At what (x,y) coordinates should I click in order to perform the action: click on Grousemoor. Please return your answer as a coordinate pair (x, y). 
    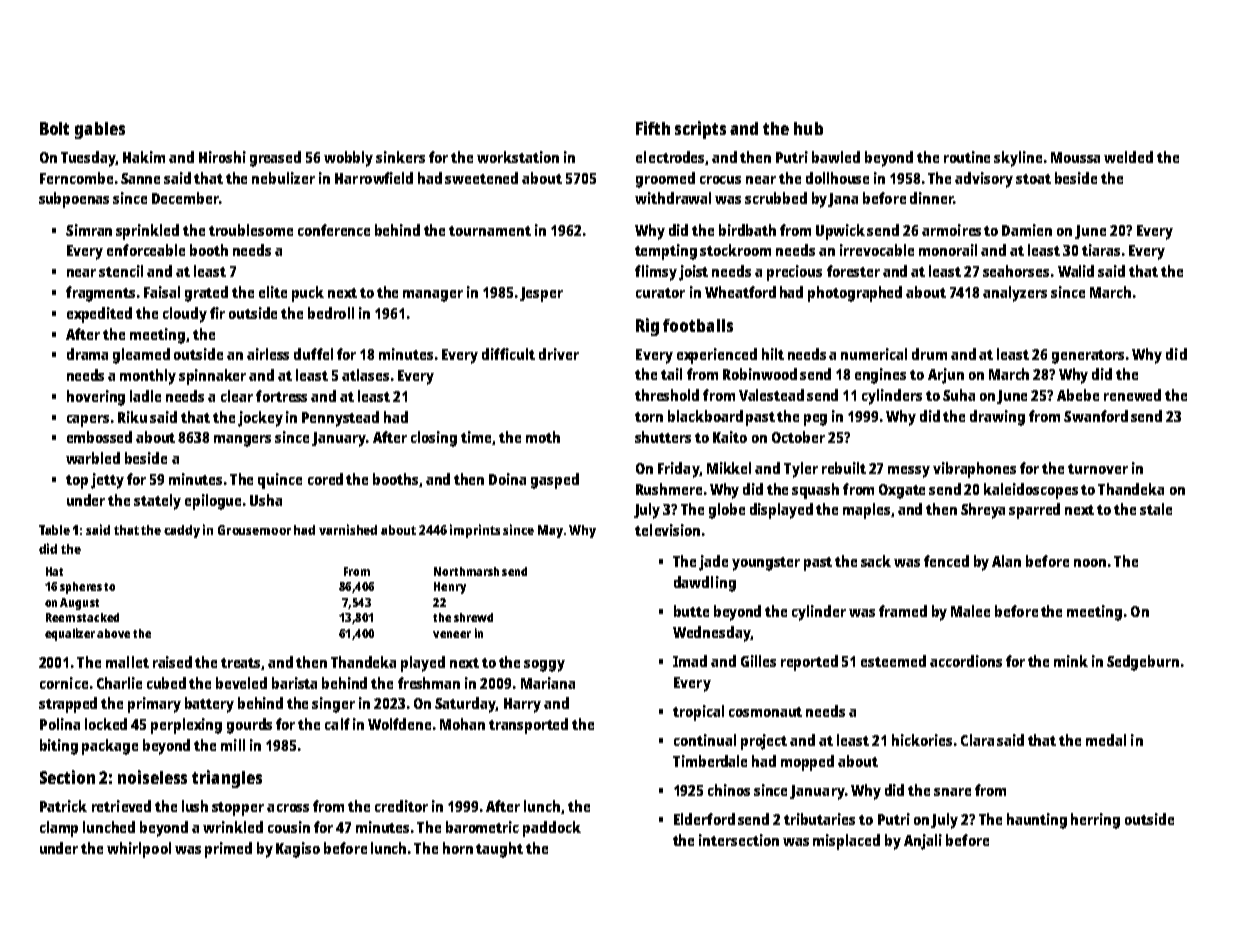
    Looking at the image, I should click on (254, 530).
